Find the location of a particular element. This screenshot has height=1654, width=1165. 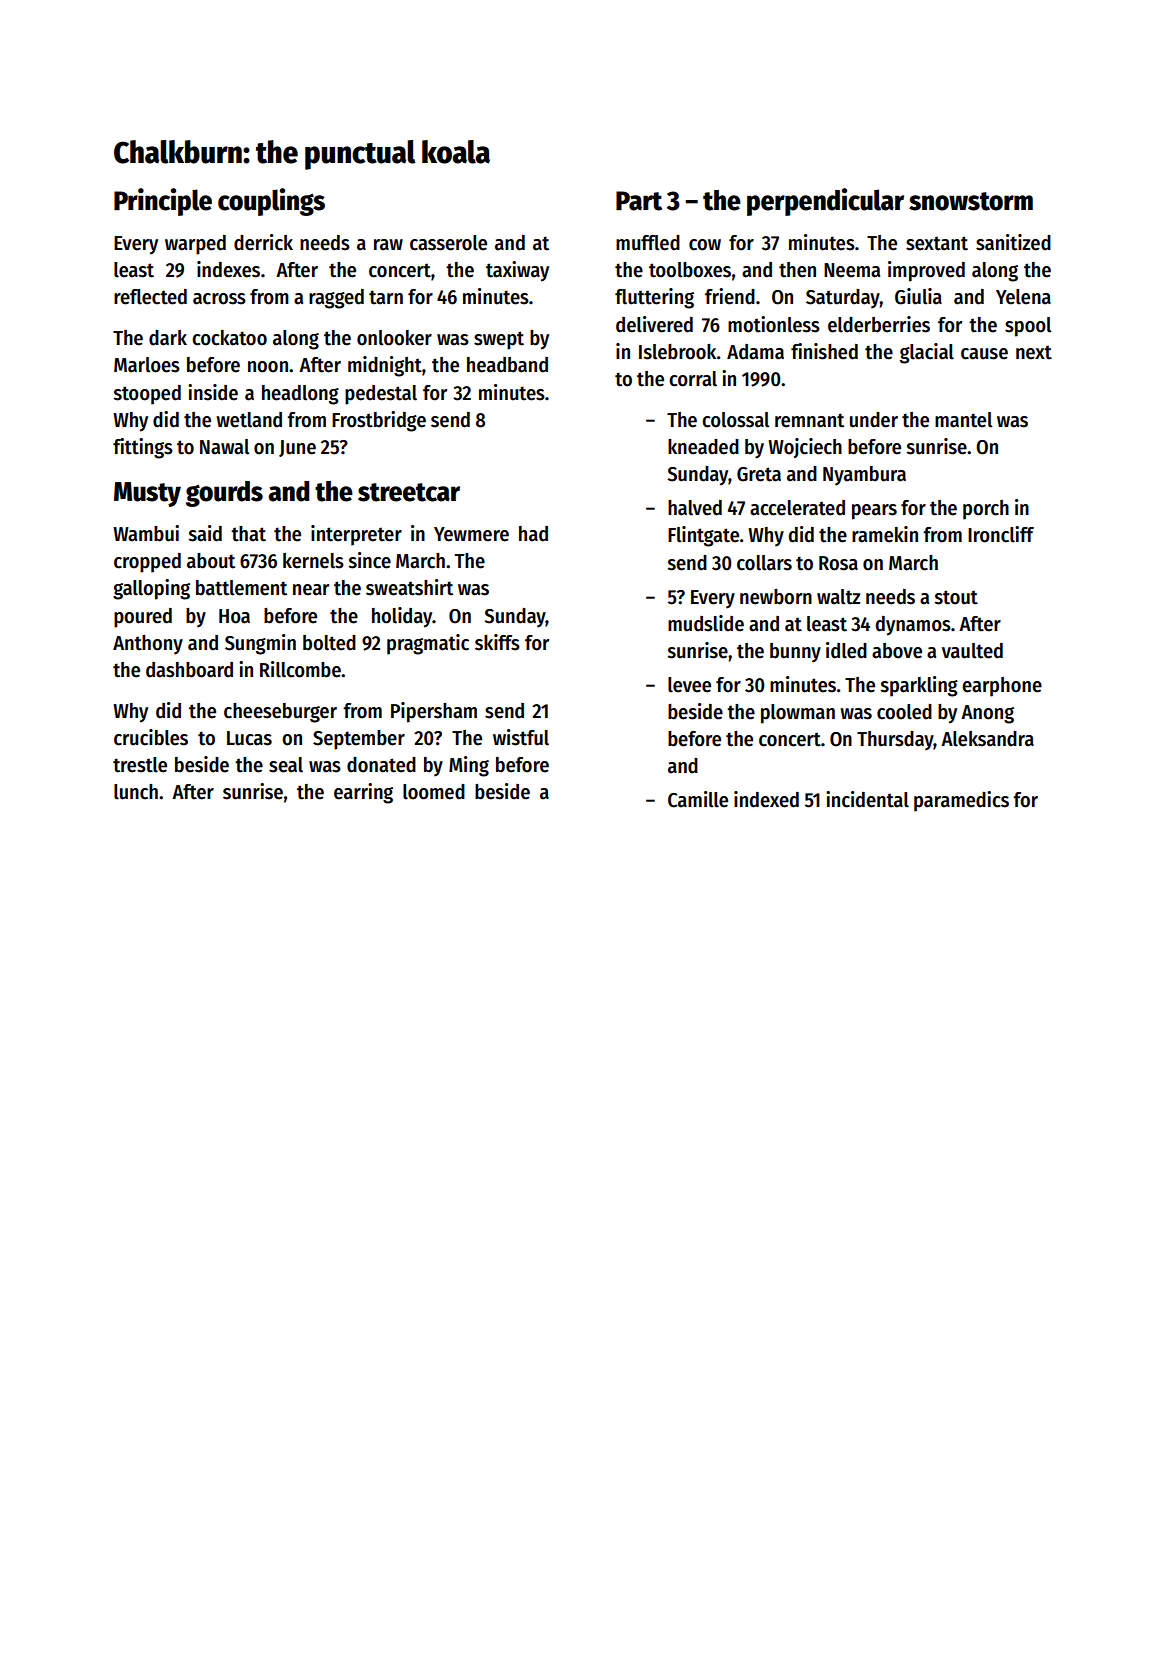

perpendicular is located at coordinates (825, 202).
